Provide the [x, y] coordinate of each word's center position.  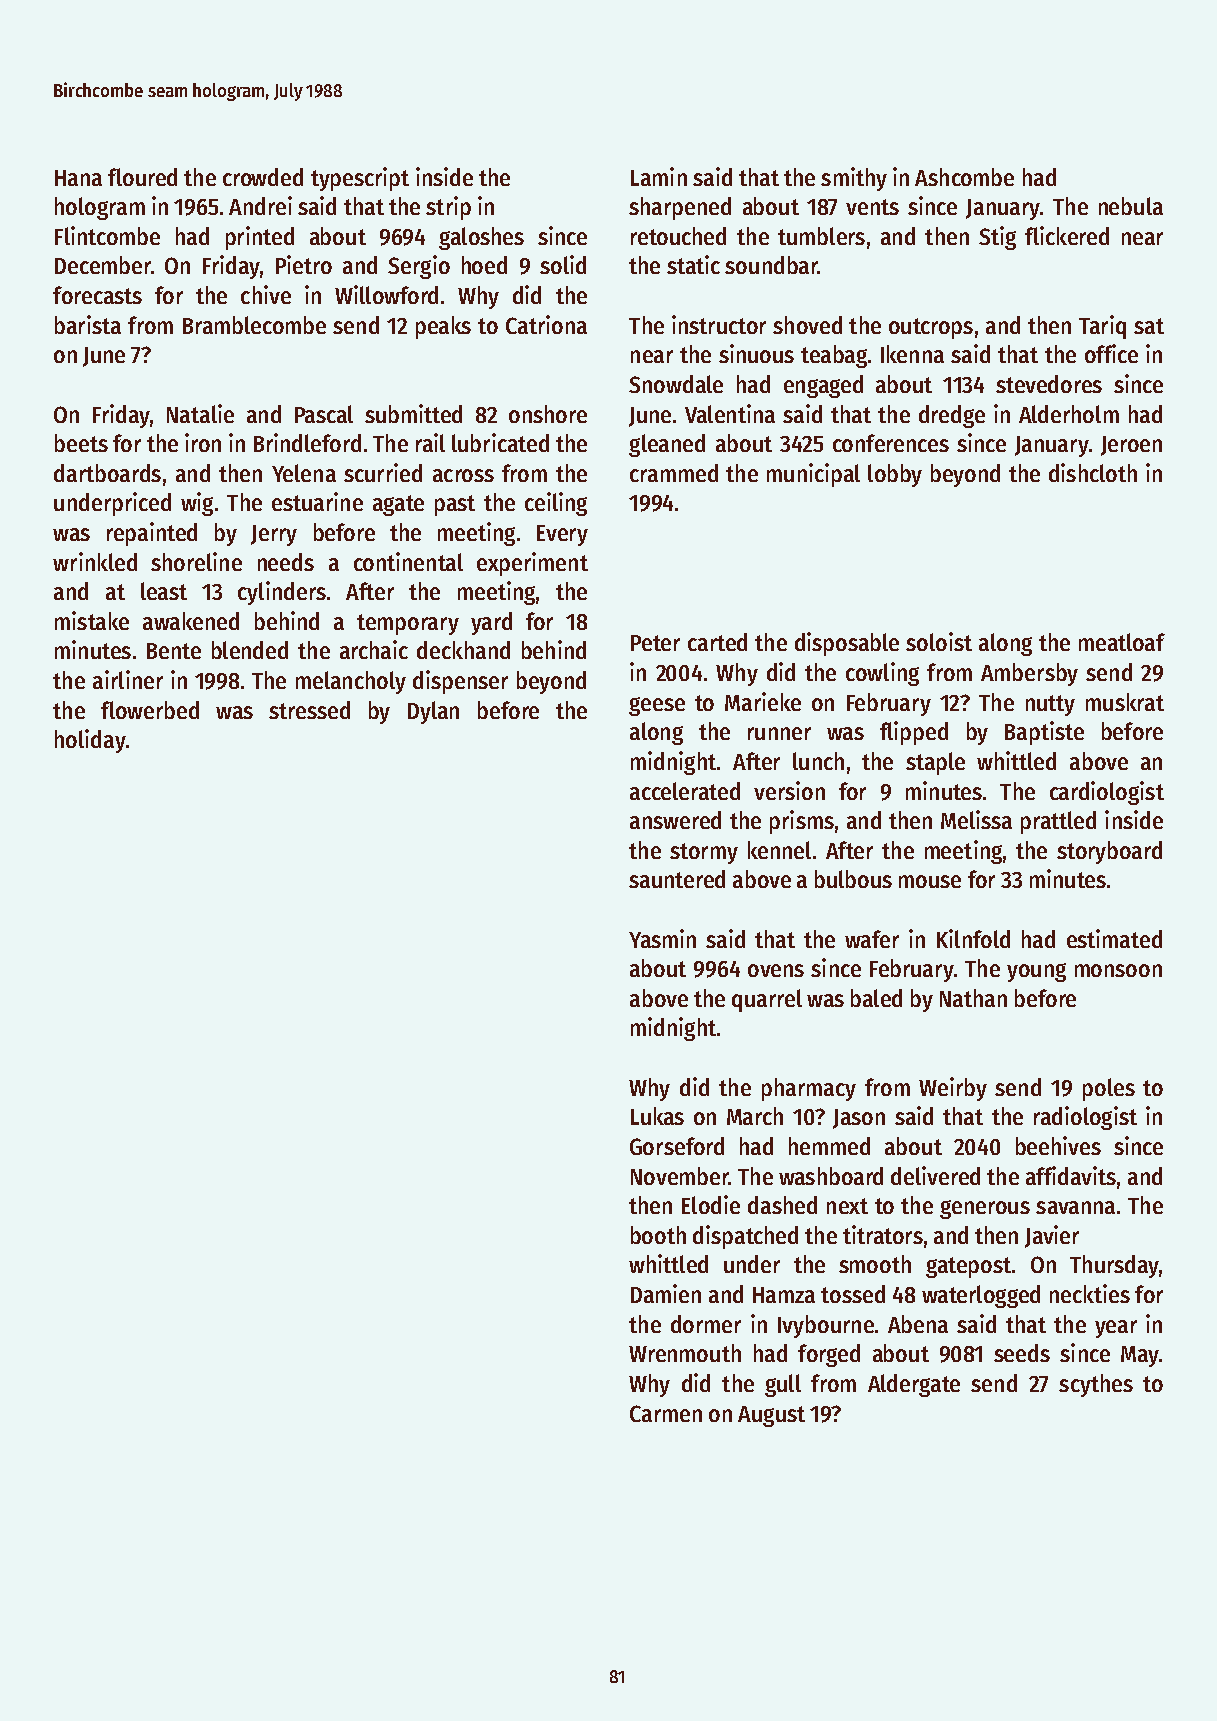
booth [658, 1235]
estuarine [317, 501]
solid [563, 264]
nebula [1131, 206]
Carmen [666, 1413]
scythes [1096, 1385]
